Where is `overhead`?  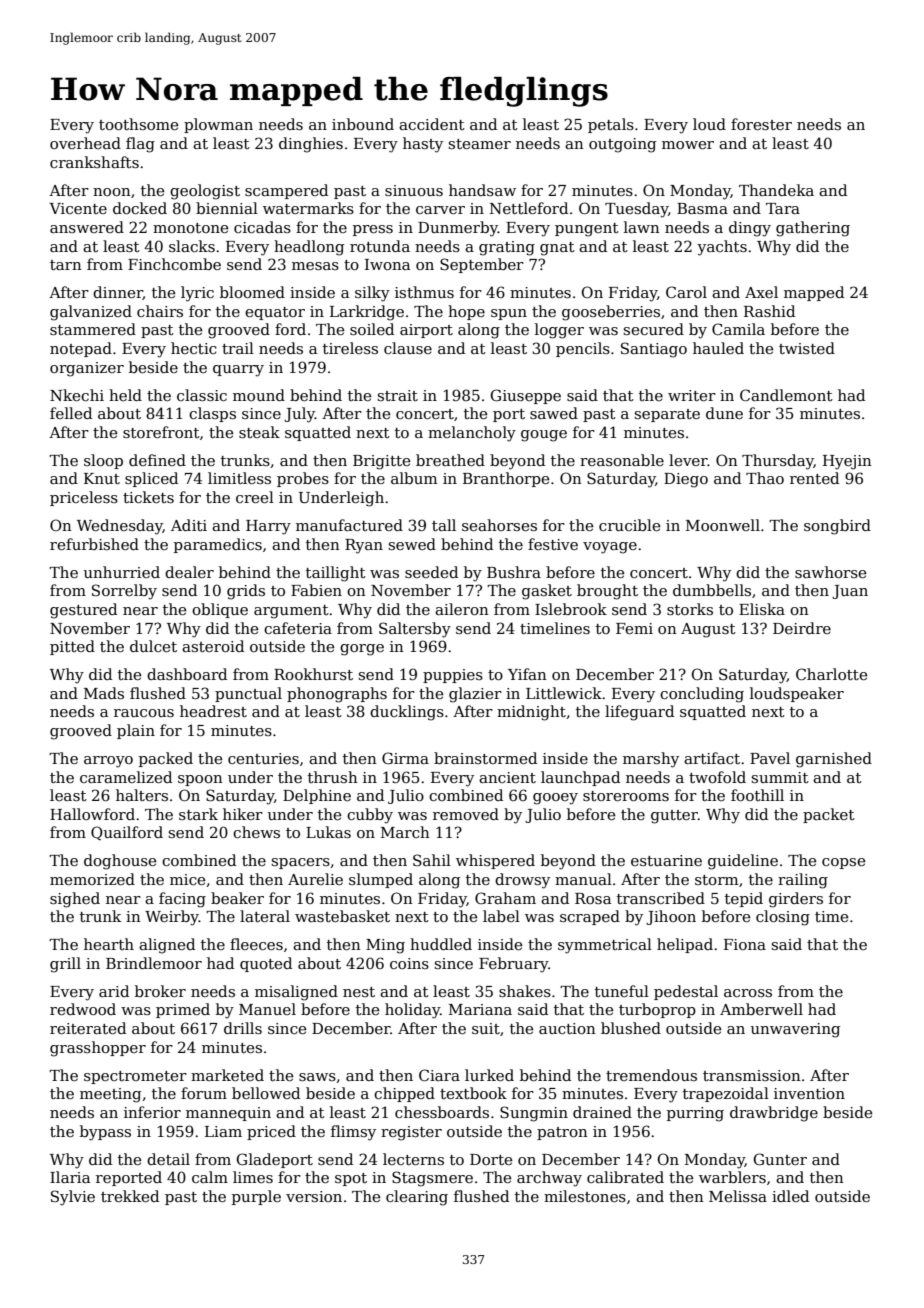
overhead is located at coordinates (85, 143).
